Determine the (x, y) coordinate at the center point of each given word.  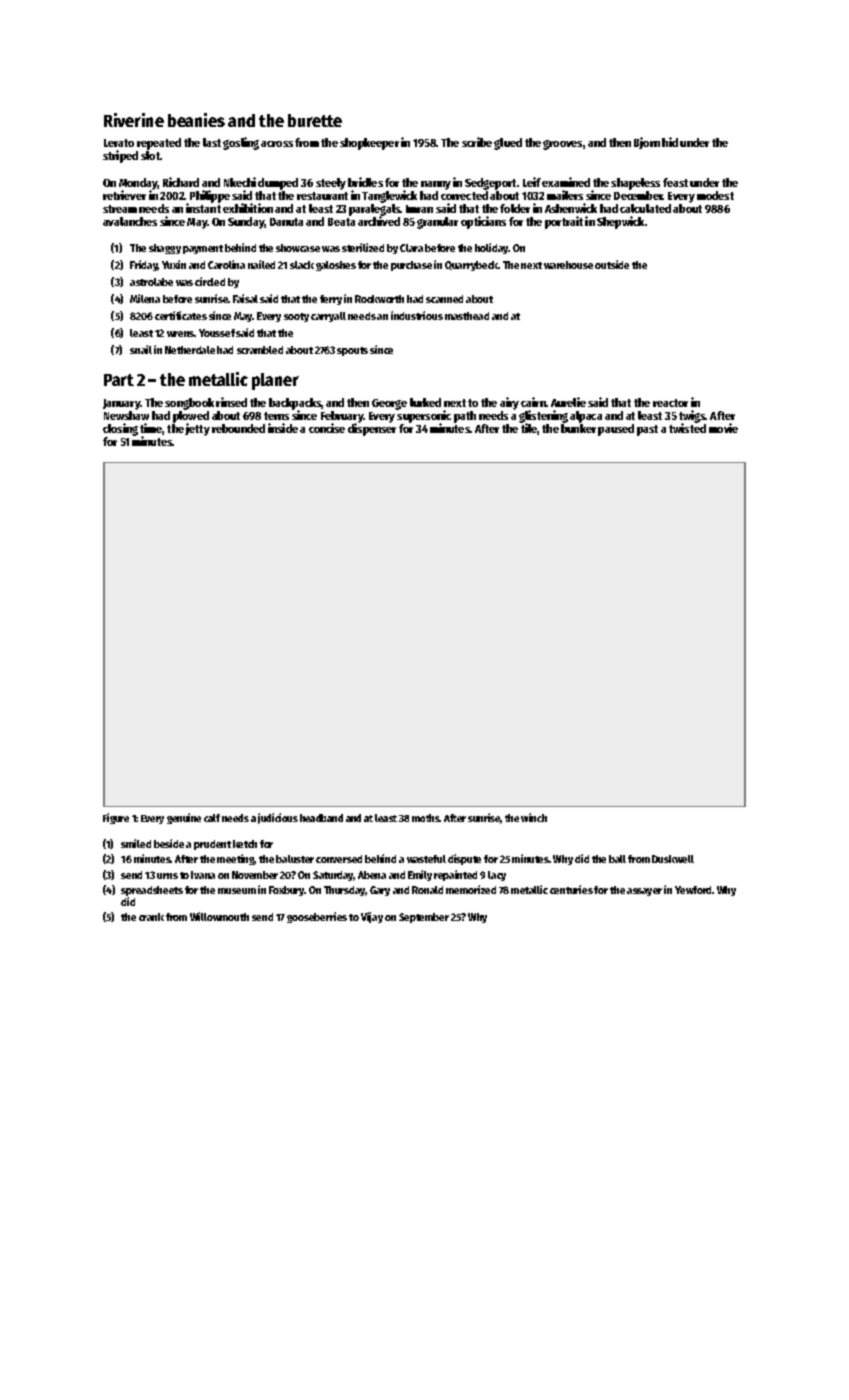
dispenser (372, 430)
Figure (116, 818)
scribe (477, 142)
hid (670, 142)
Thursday (345, 891)
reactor (670, 403)
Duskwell (673, 859)
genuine (184, 818)
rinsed (231, 402)
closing (120, 429)
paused (616, 430)
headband (321, 818)
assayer (644, 892)
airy (509, 403)
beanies (196, 120)
